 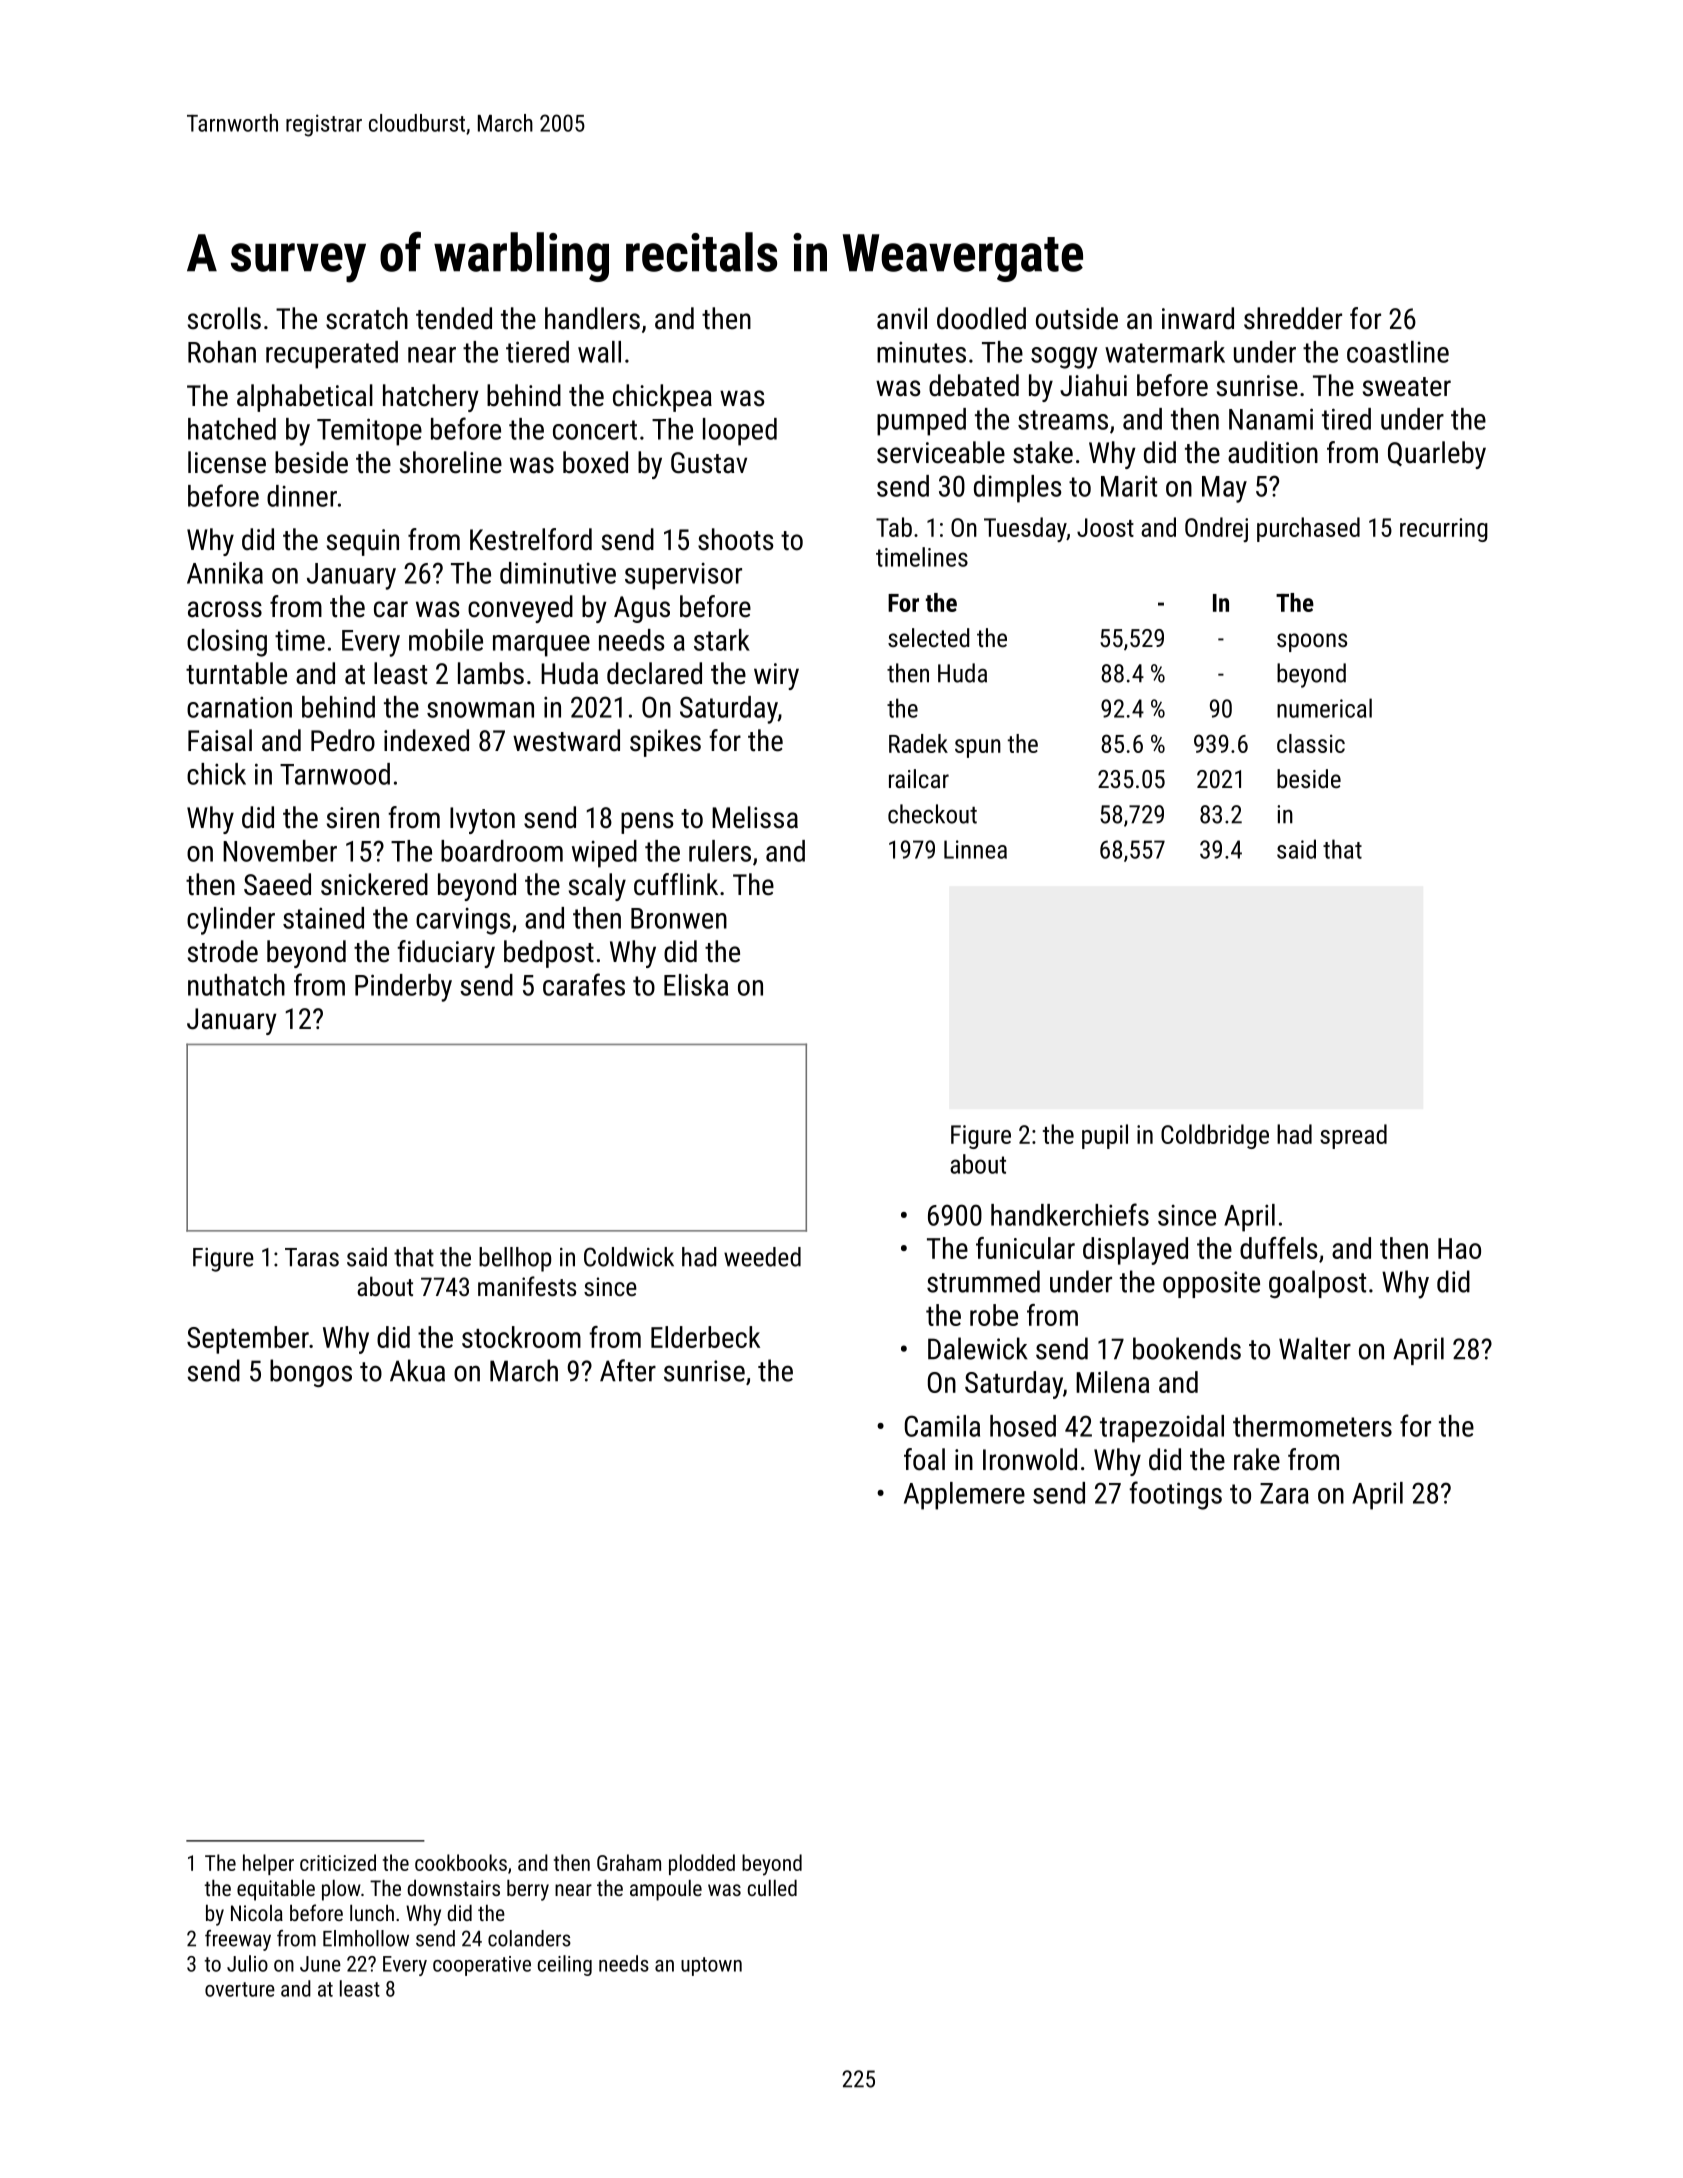 I want to click on After, so click(x=628, y=1370).
